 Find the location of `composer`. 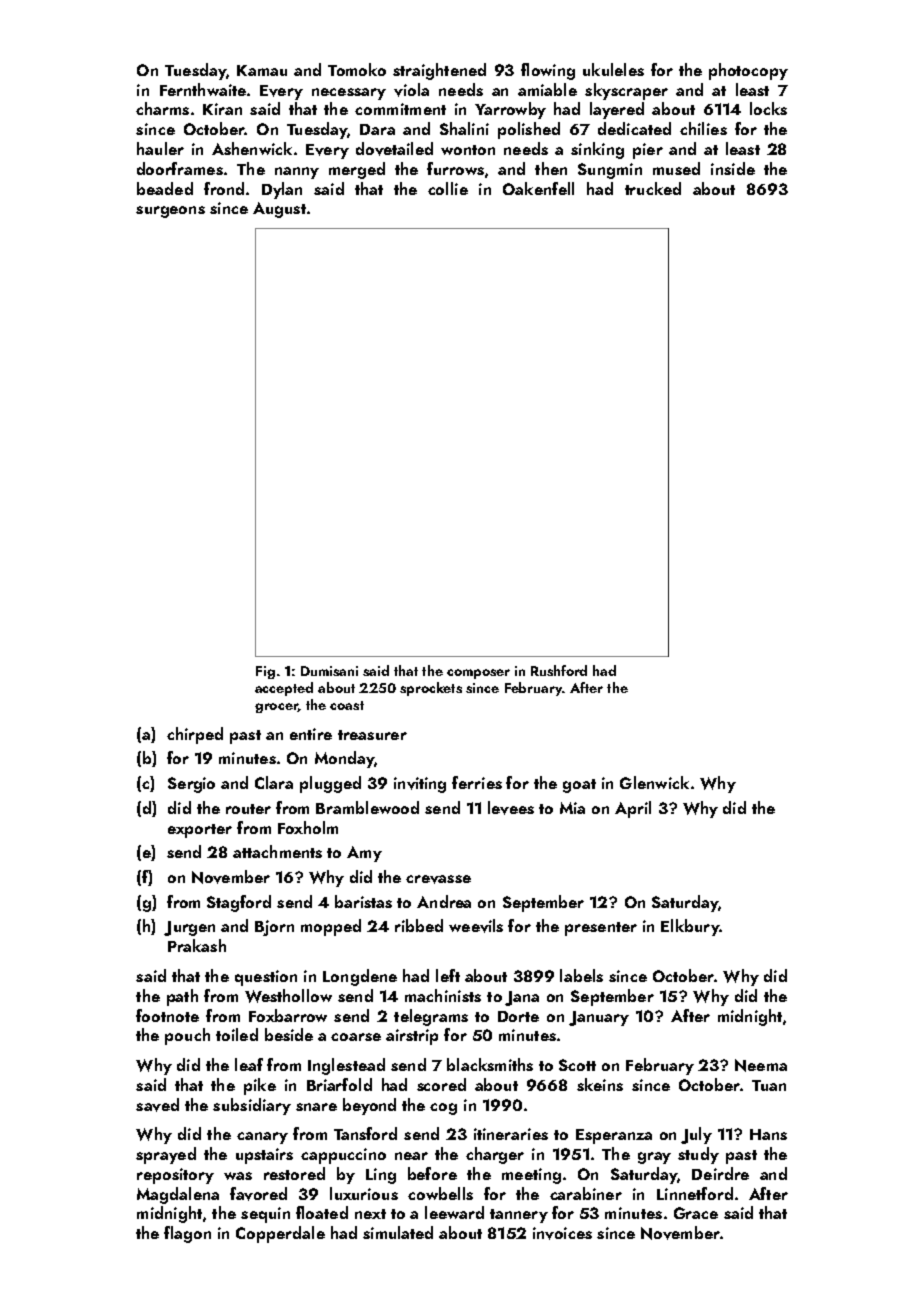

composer is located at coordinates (478, 674).
